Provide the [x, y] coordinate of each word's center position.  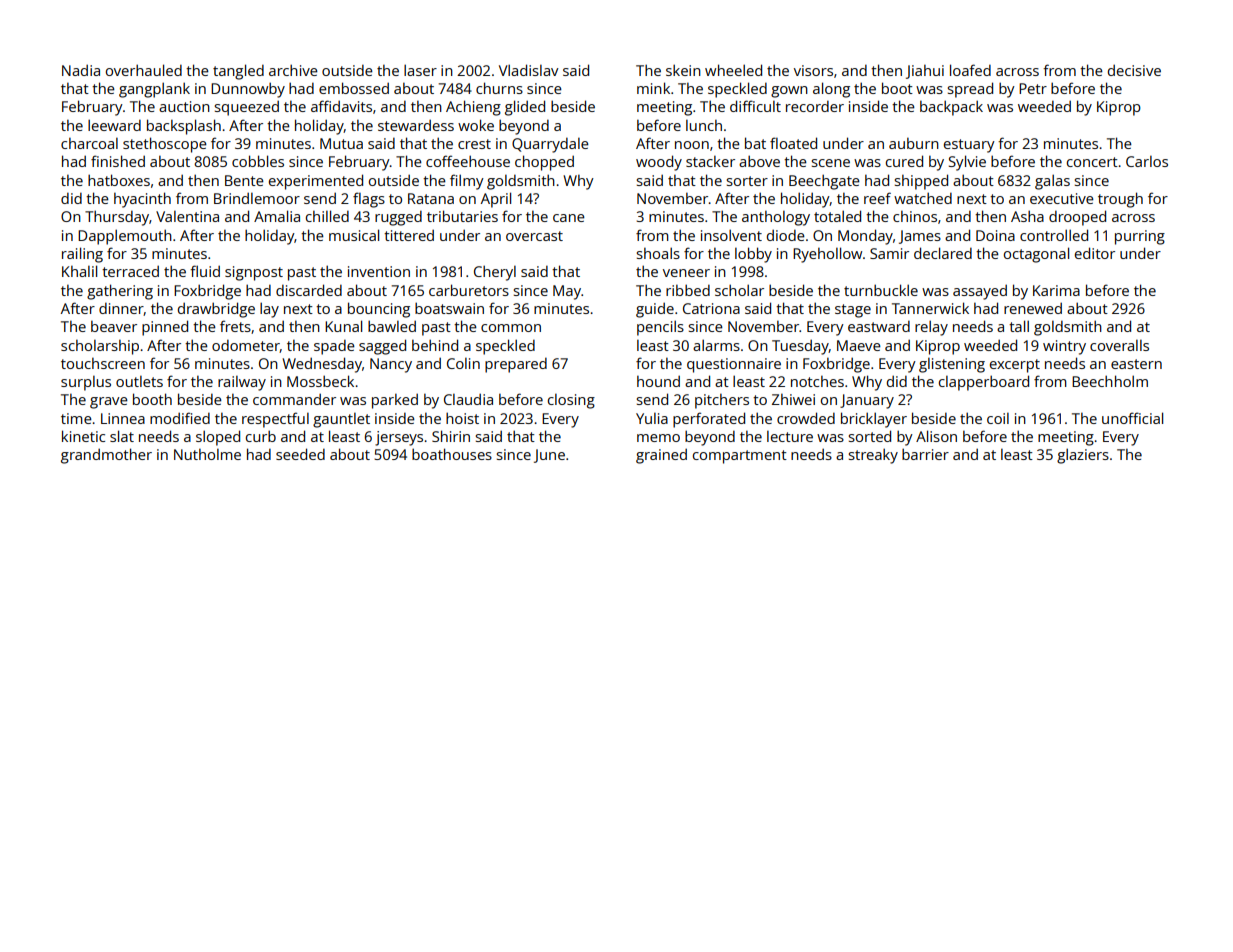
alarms [716, 345]
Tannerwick [930, 308]
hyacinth [142, 200]
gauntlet [341, 420]
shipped [921, 182]
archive [293, 70]
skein [683, 70]
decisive [1134, 70]
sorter [747, 181]
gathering [120, 292]
